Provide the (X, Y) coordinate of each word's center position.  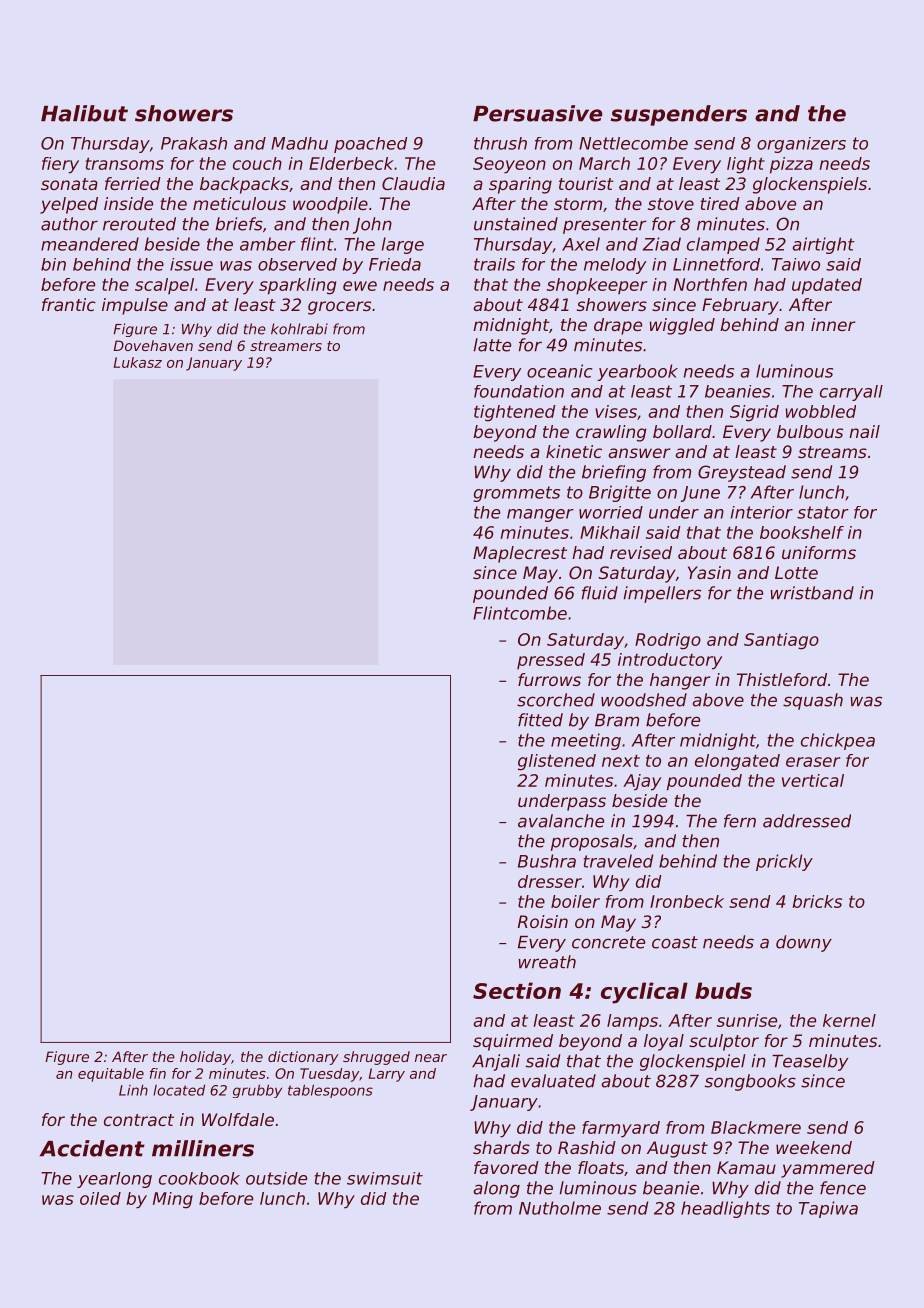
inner (833, 324)
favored (506, 1167)
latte (492, 345)
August (677, 1149)
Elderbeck (351, 163)
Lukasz (138, 362)
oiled (100, 1198)
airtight (824, 245)
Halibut (84, 113)
